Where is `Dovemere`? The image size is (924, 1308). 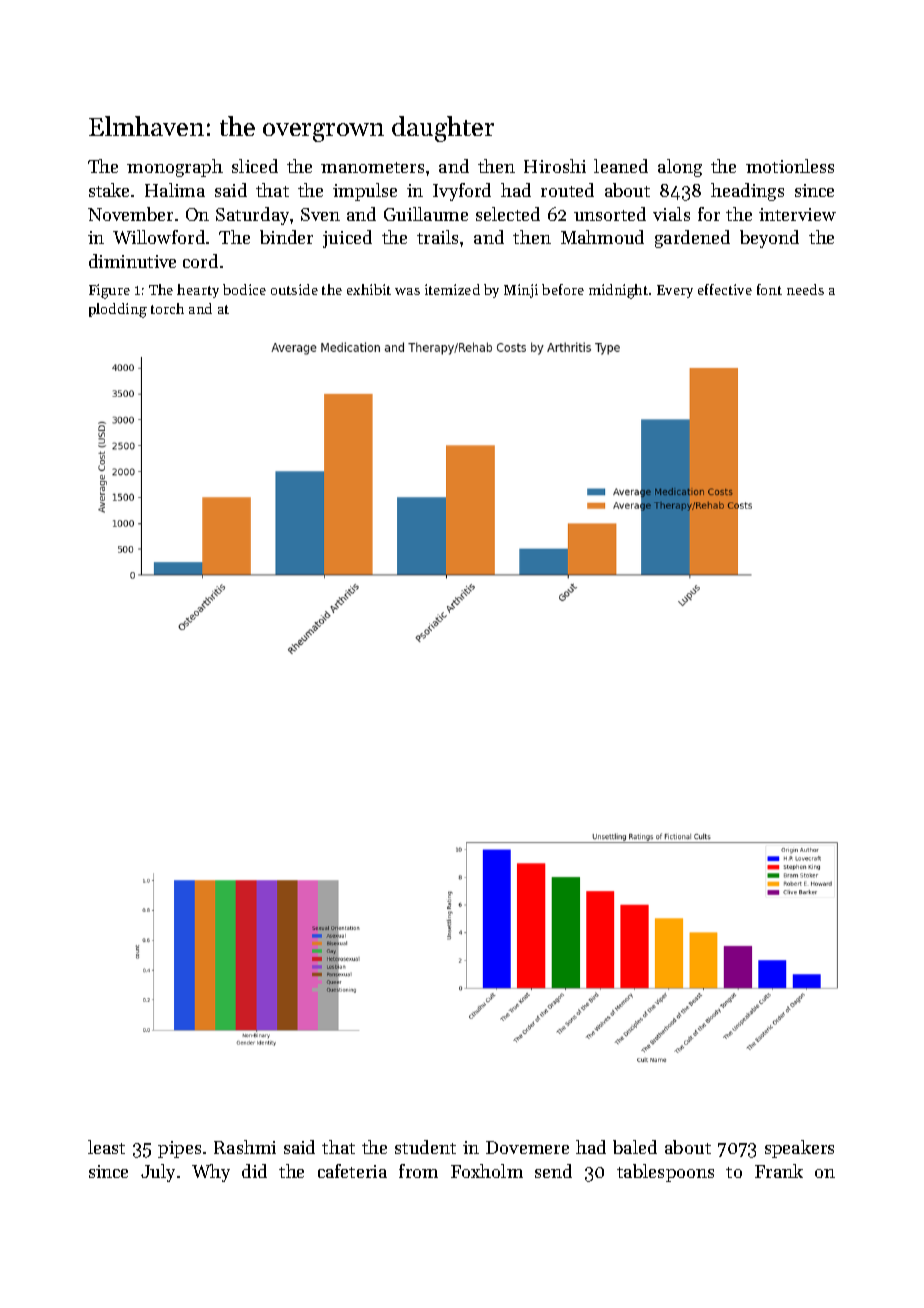
Dovemere is located at coordinates (527, 1147).
